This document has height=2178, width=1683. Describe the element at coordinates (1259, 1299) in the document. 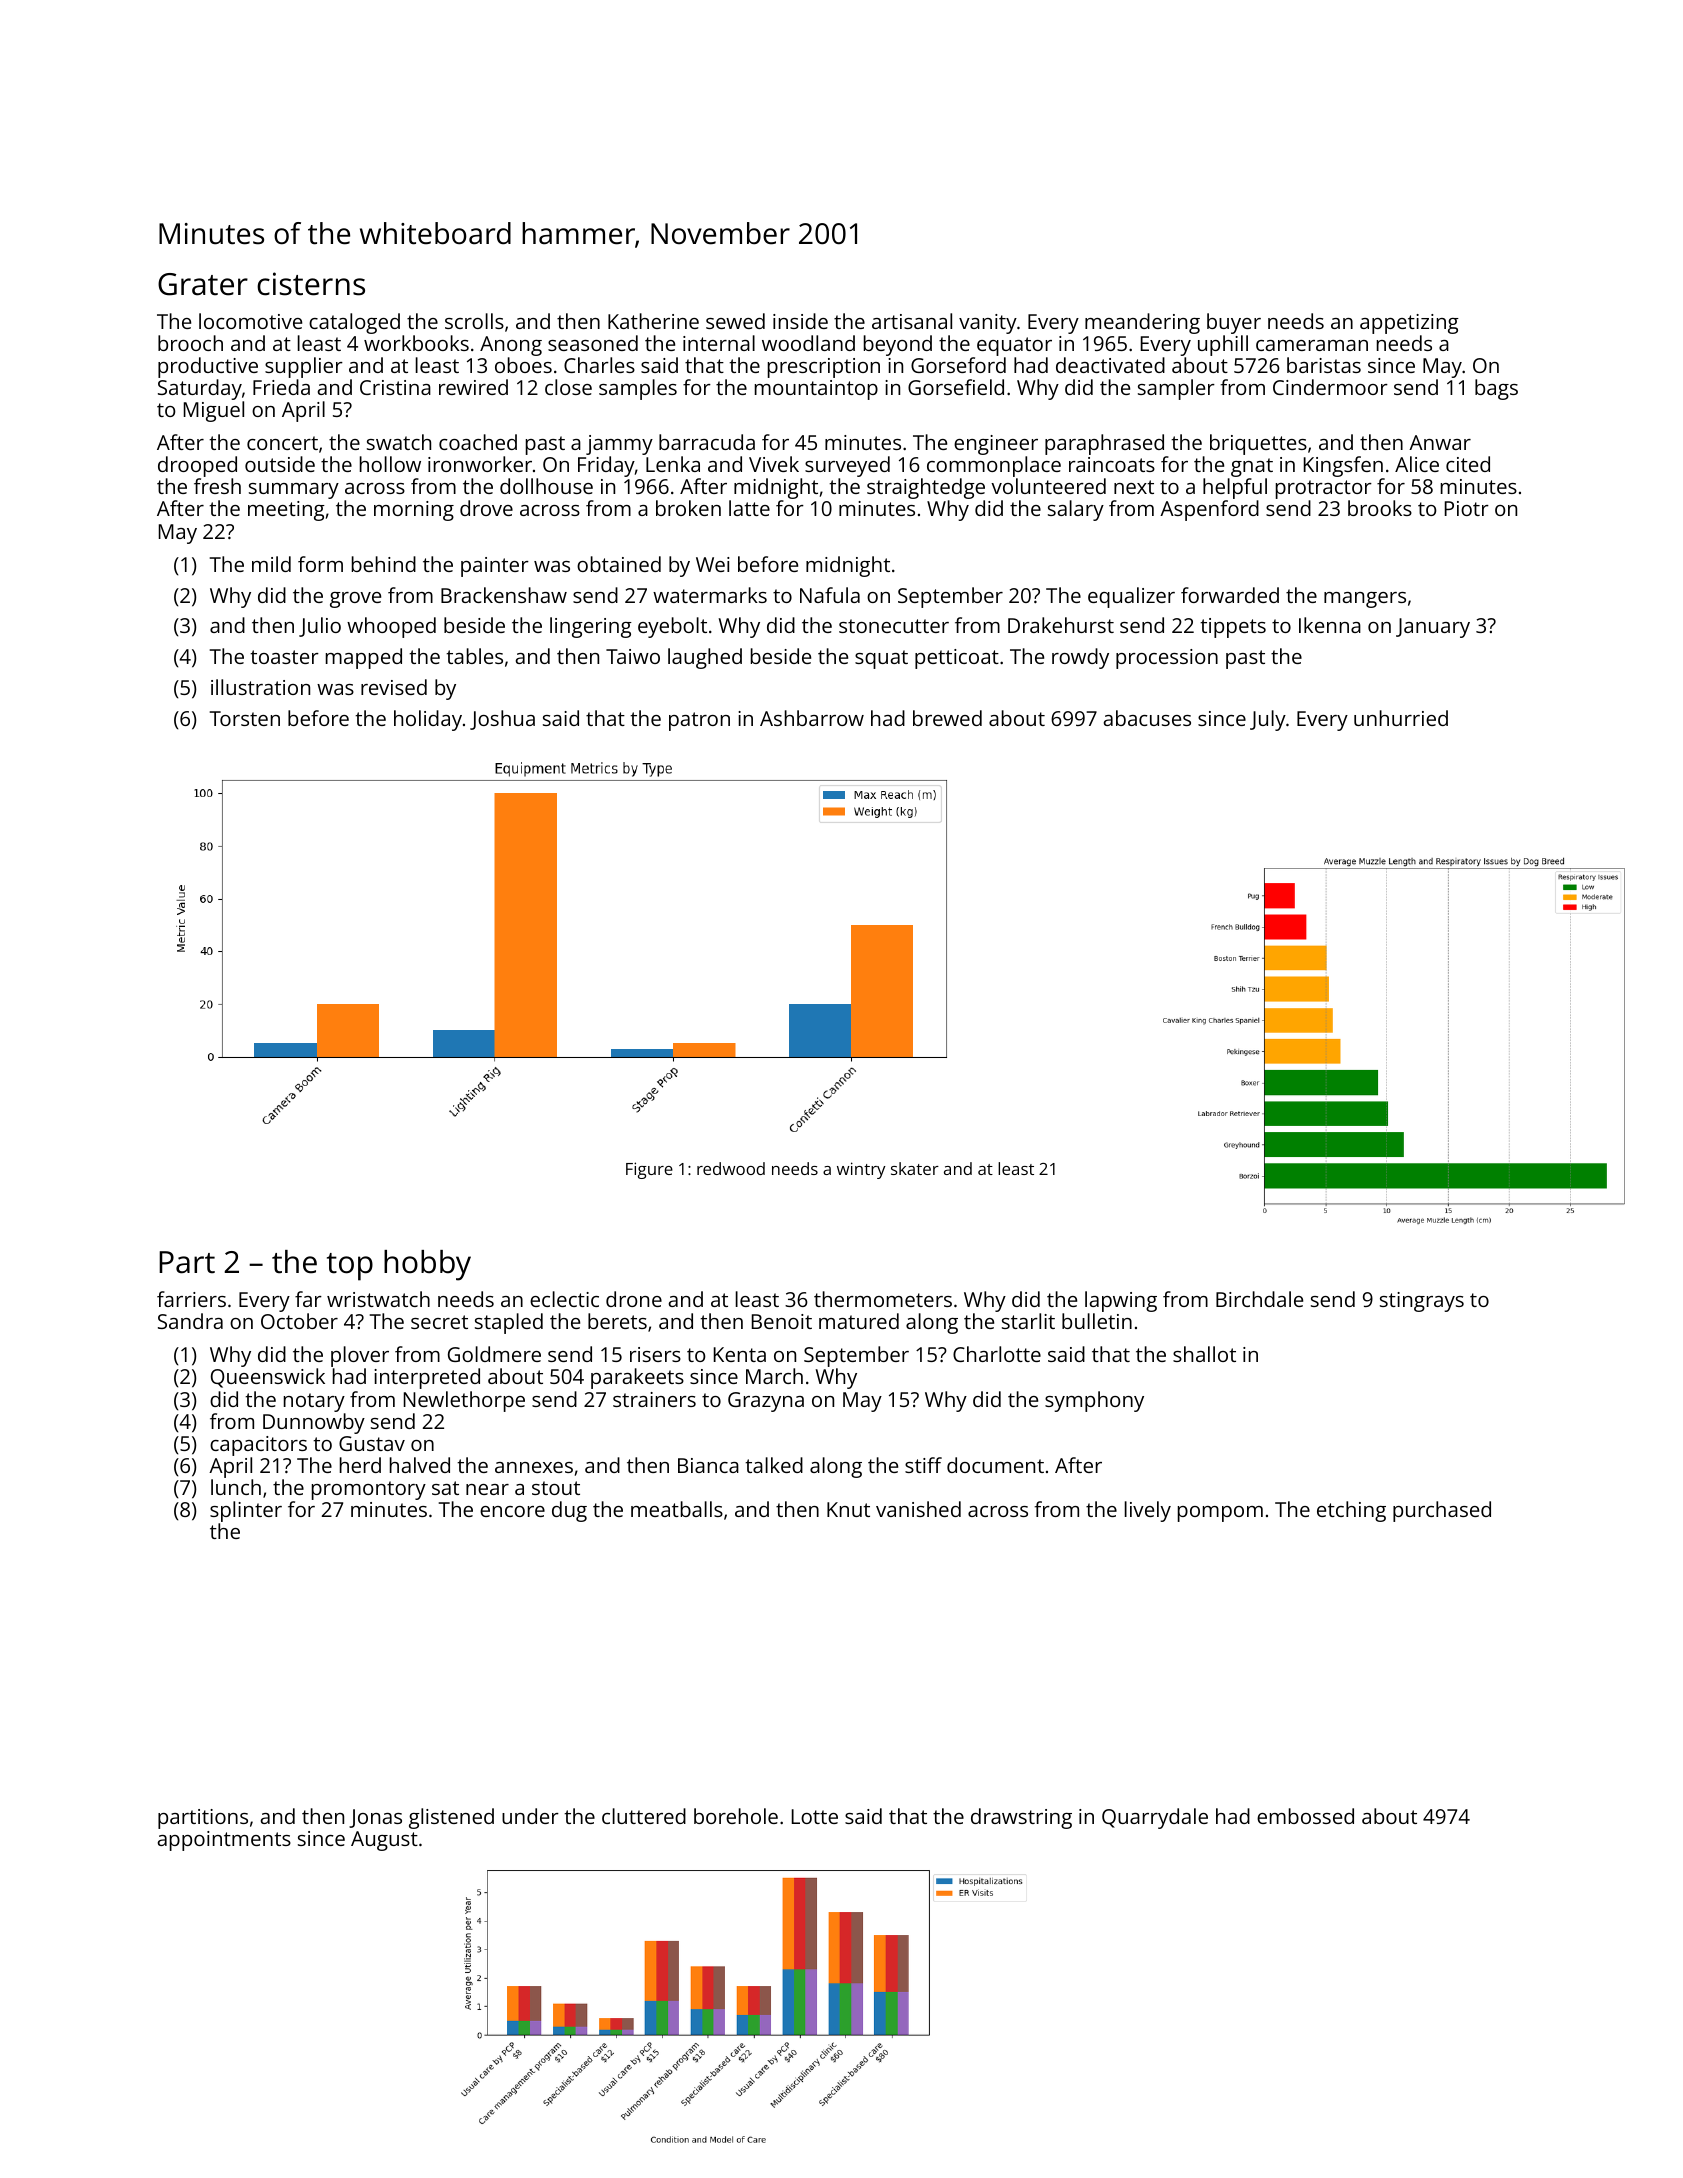

I see `Birchdale` at that location.
